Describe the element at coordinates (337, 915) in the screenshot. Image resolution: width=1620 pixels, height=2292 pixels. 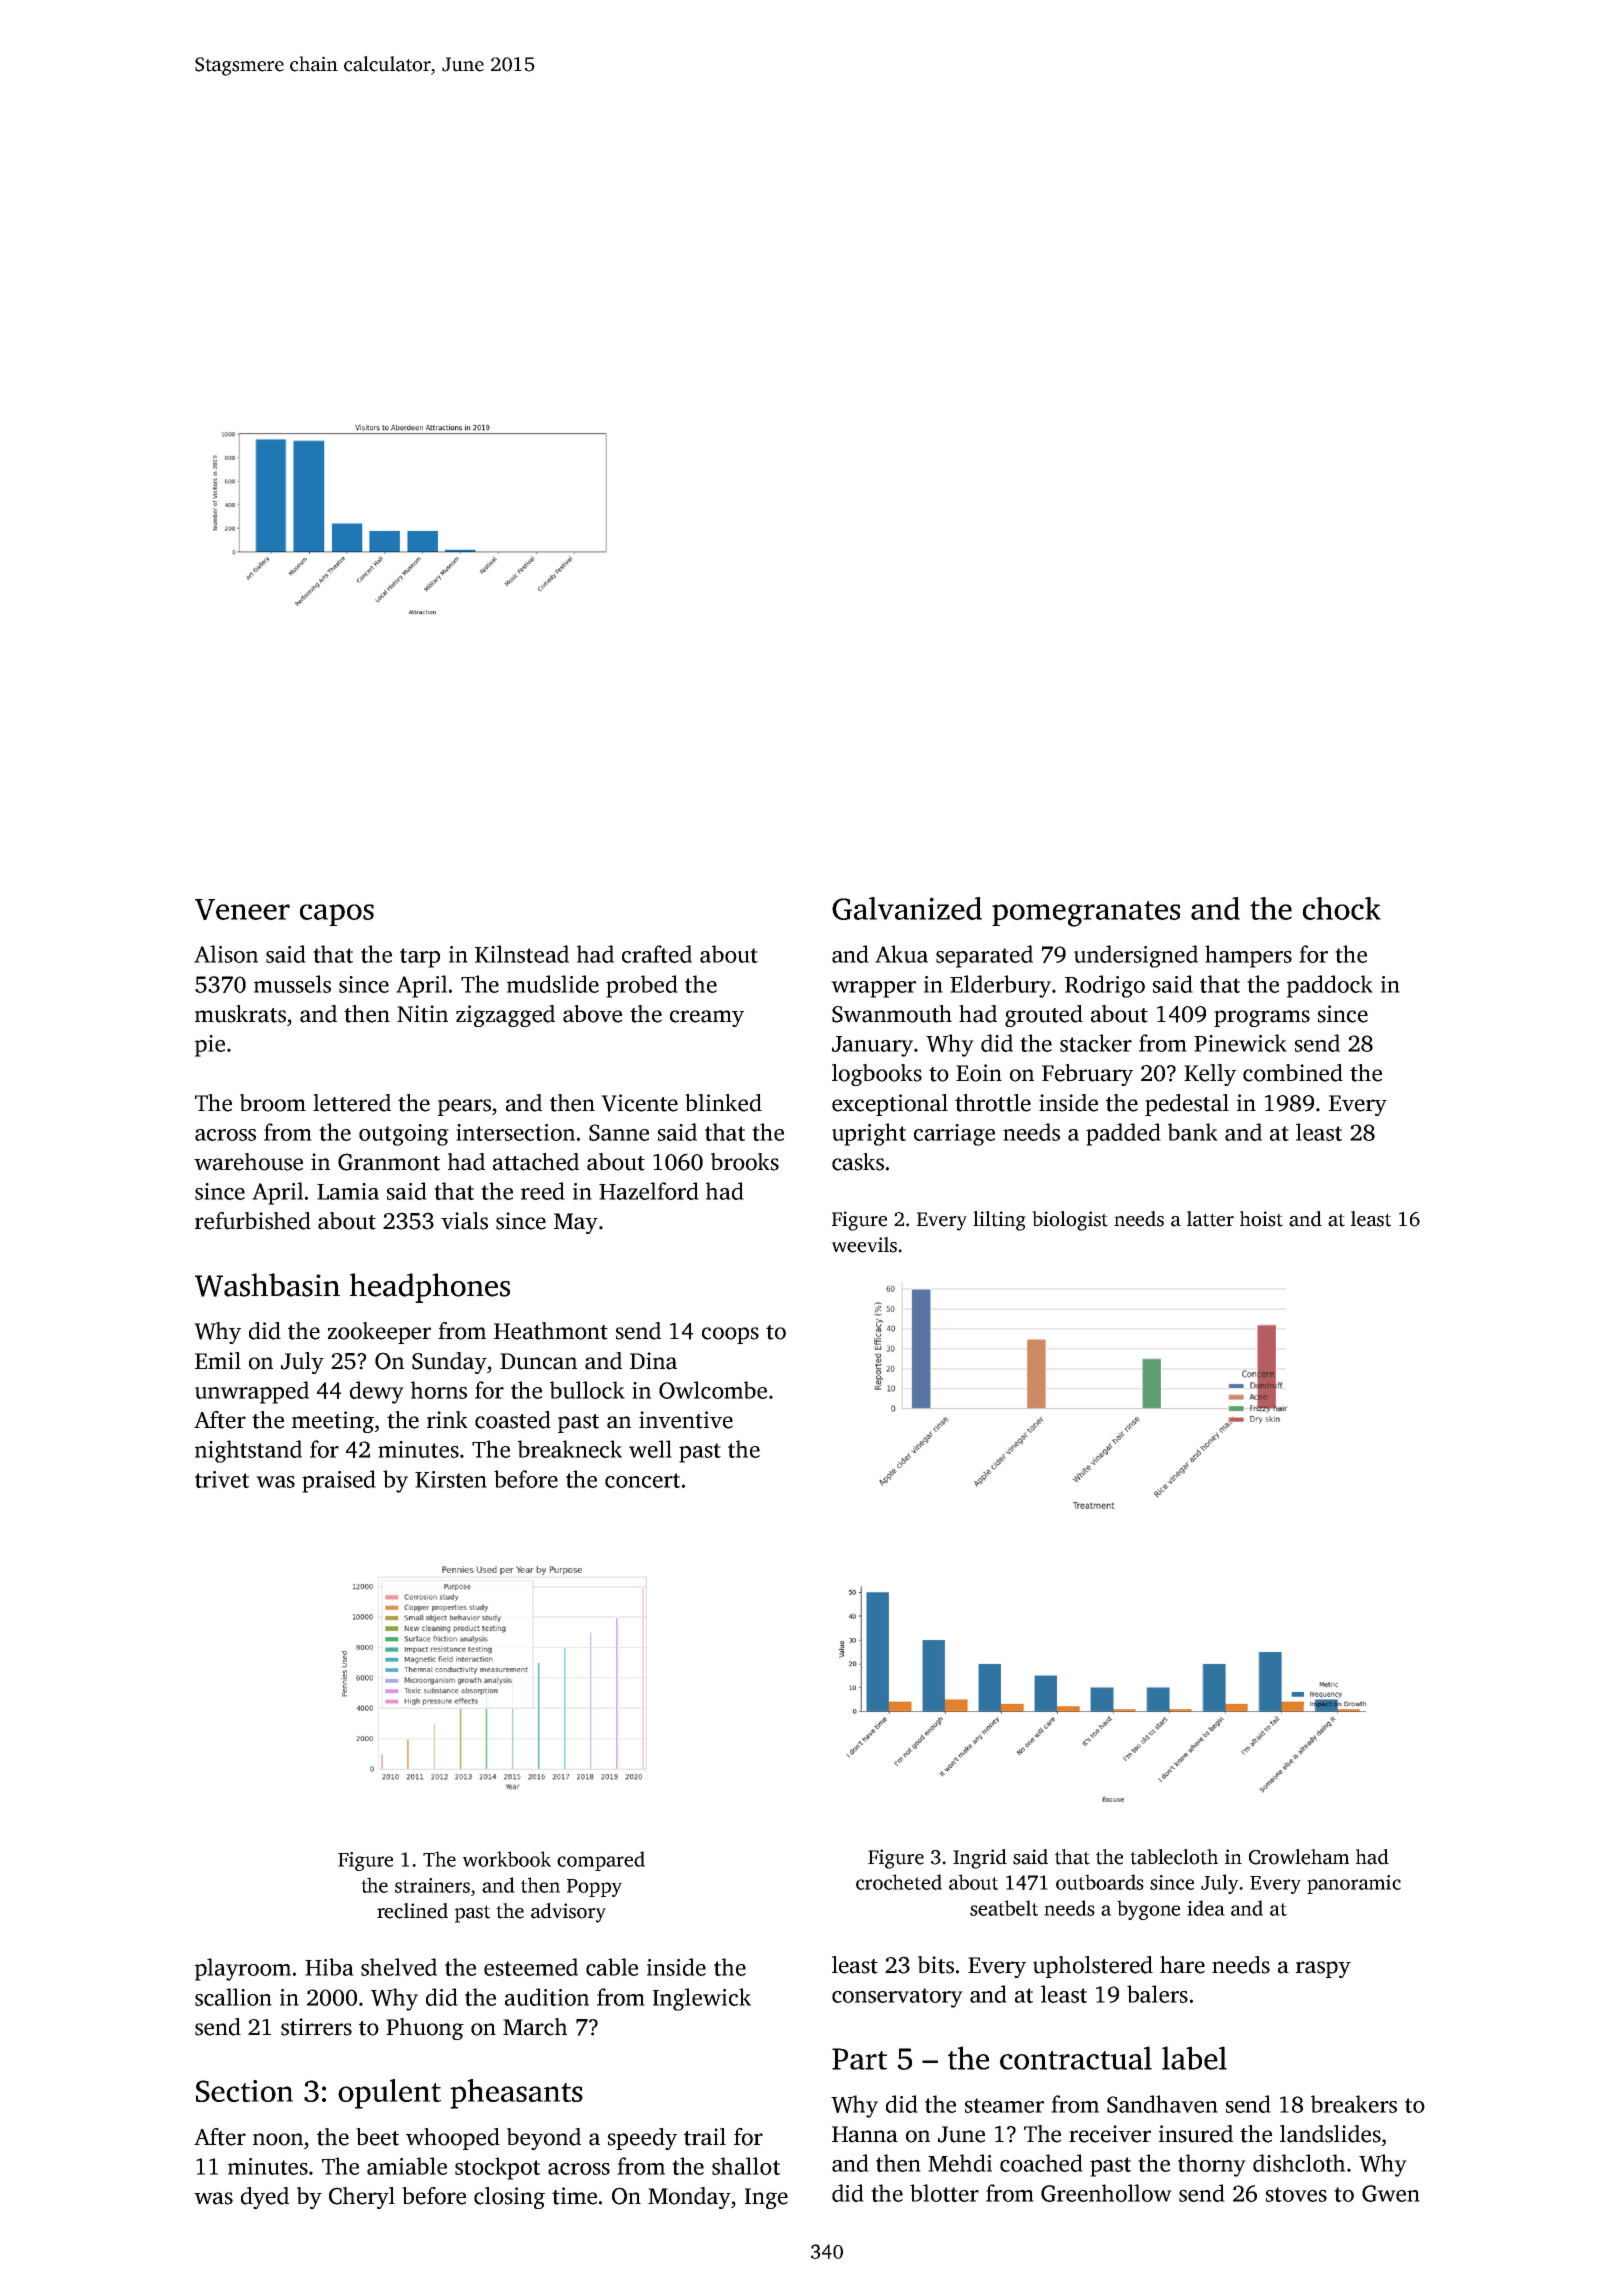
I see `capos` at that location.
